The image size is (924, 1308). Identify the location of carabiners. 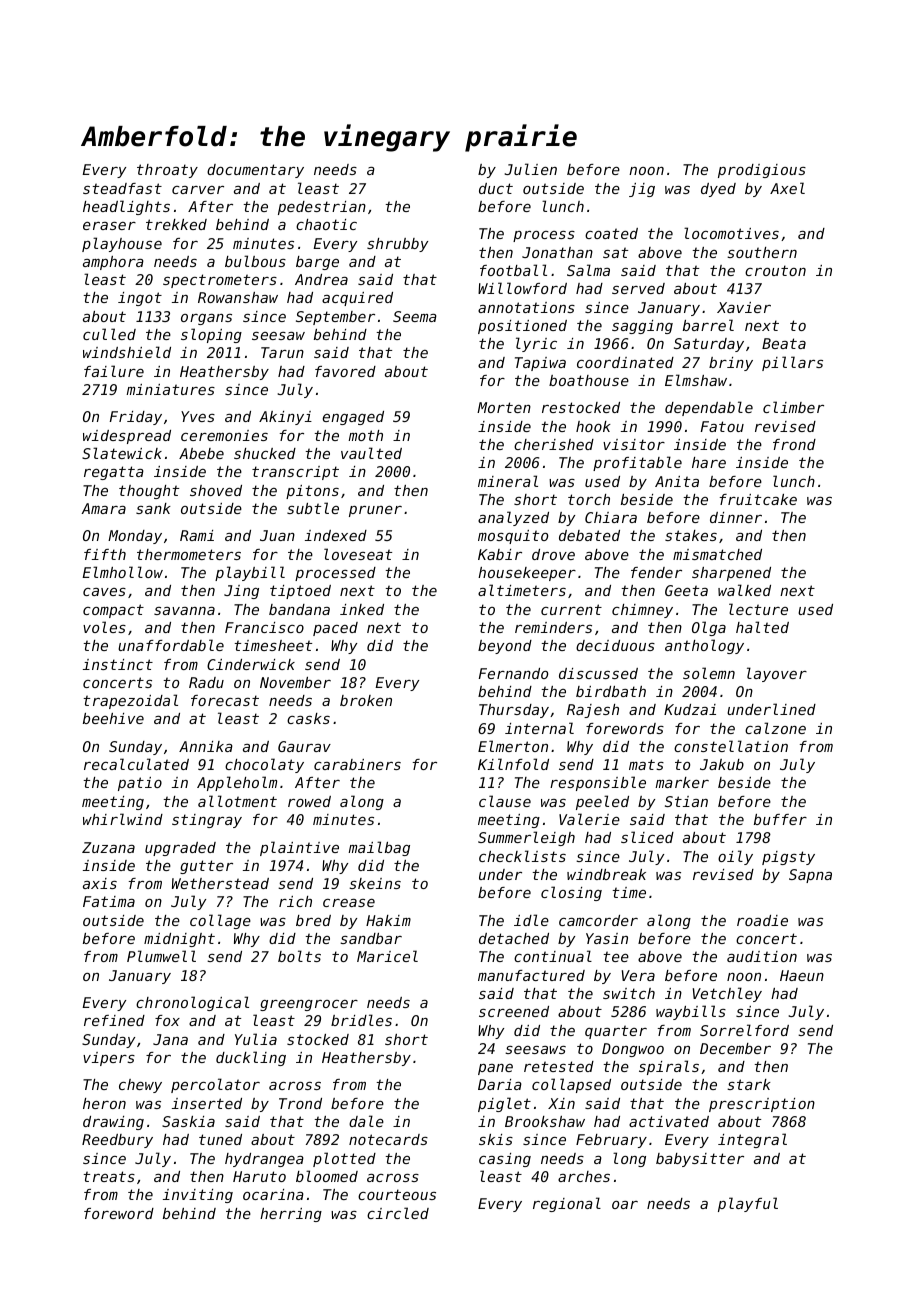
(357, 764).
